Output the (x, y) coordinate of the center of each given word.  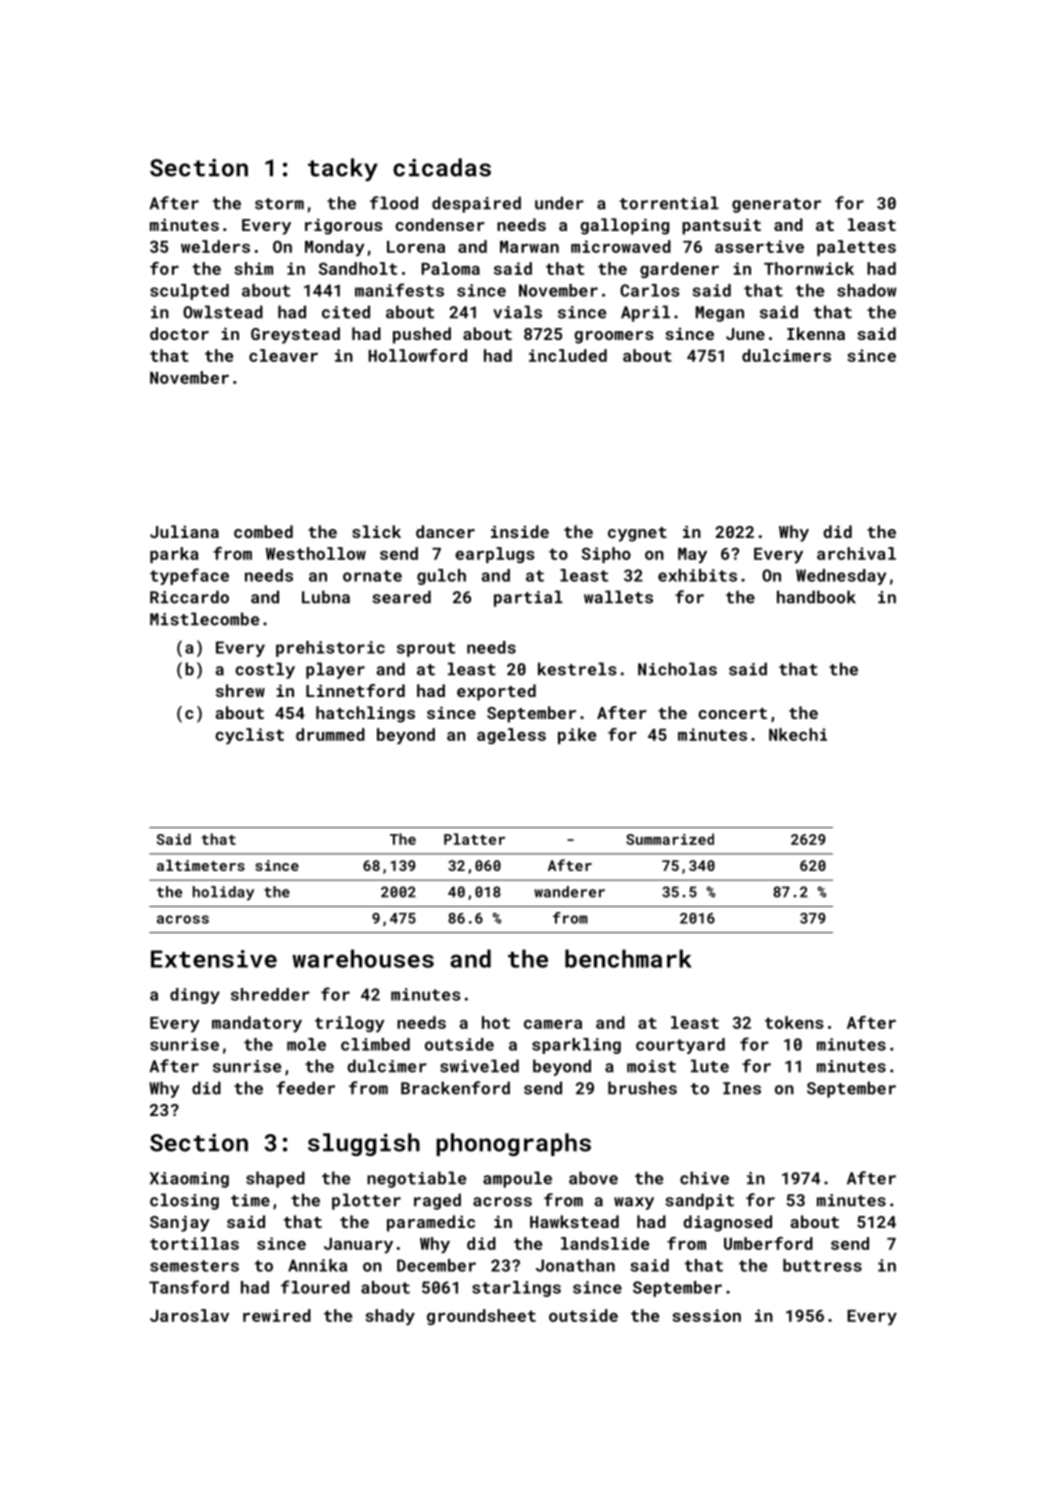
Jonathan (575, 1265)
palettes (856, 248)
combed (263, 531)
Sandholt (358, 268)
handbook (816, 597)
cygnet (637, 534)
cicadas (442, 167)
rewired (277, 1315)
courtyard (680, 1046)
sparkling (576, 1046)
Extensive (214, 959)
